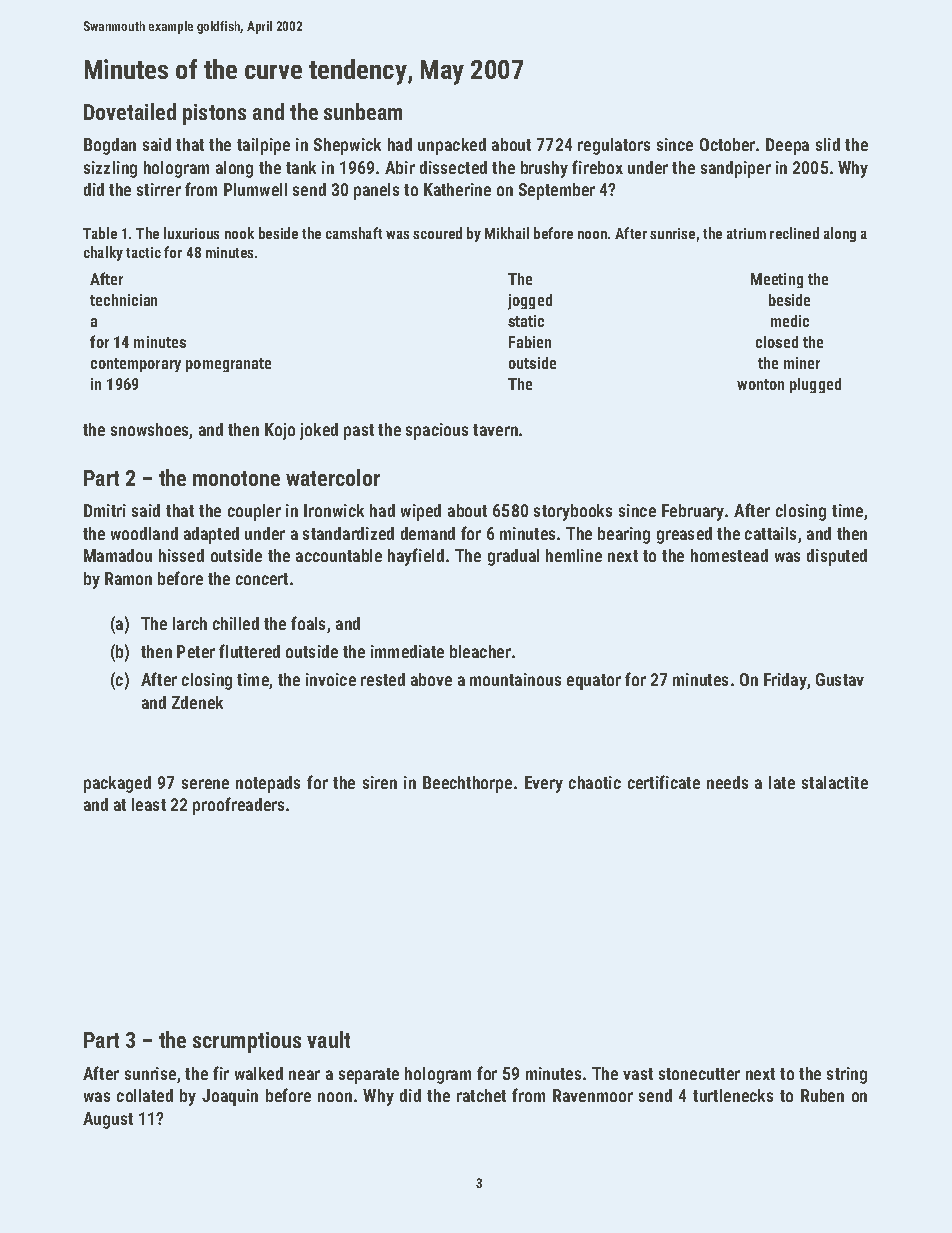 The height and width of the screenshot is (1233, 952). I want to click on Plumwell, so click(255, 189).
